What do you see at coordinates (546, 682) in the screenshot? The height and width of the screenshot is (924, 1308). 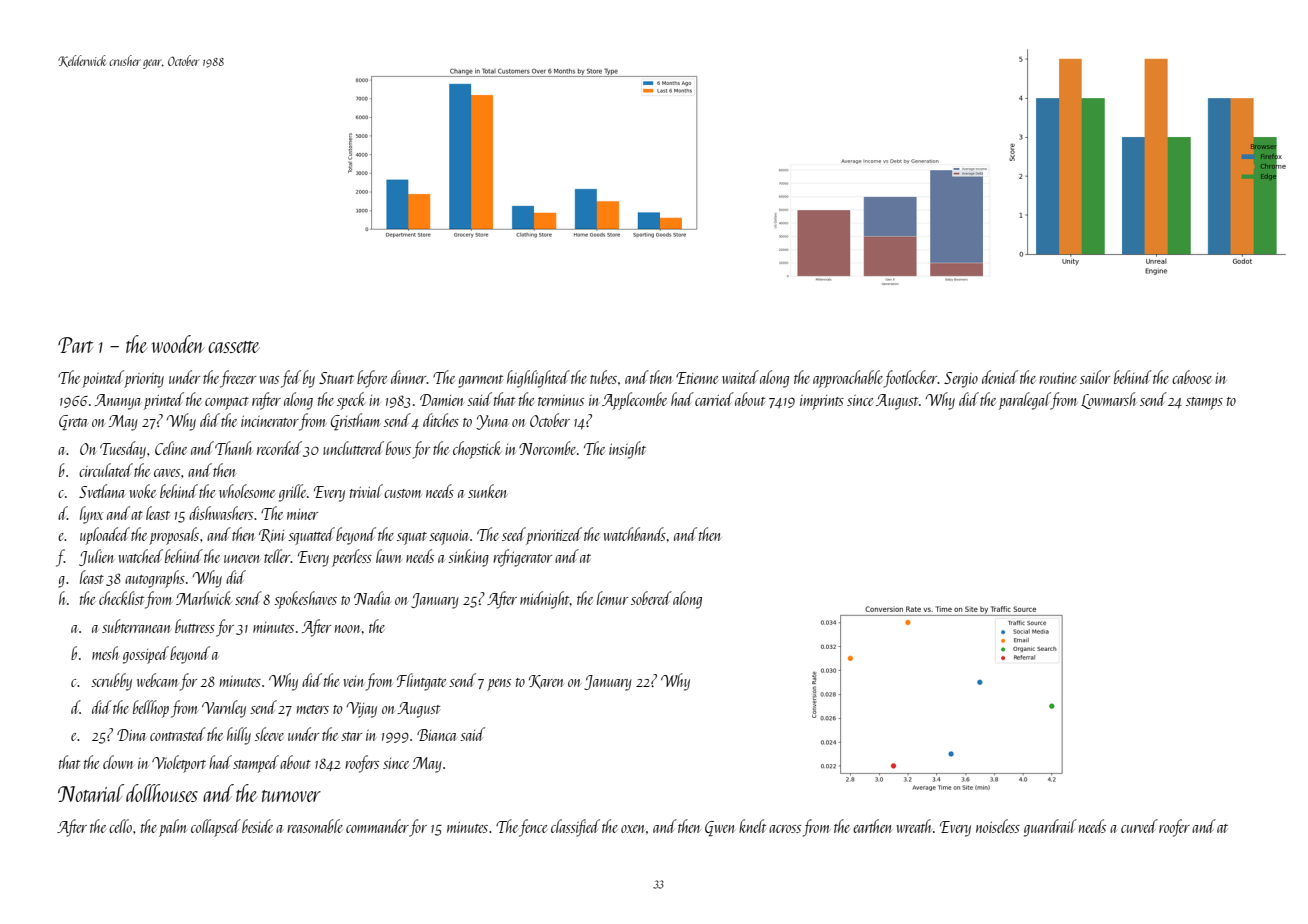 I see `Karen` at bounding box center [546, 682].
